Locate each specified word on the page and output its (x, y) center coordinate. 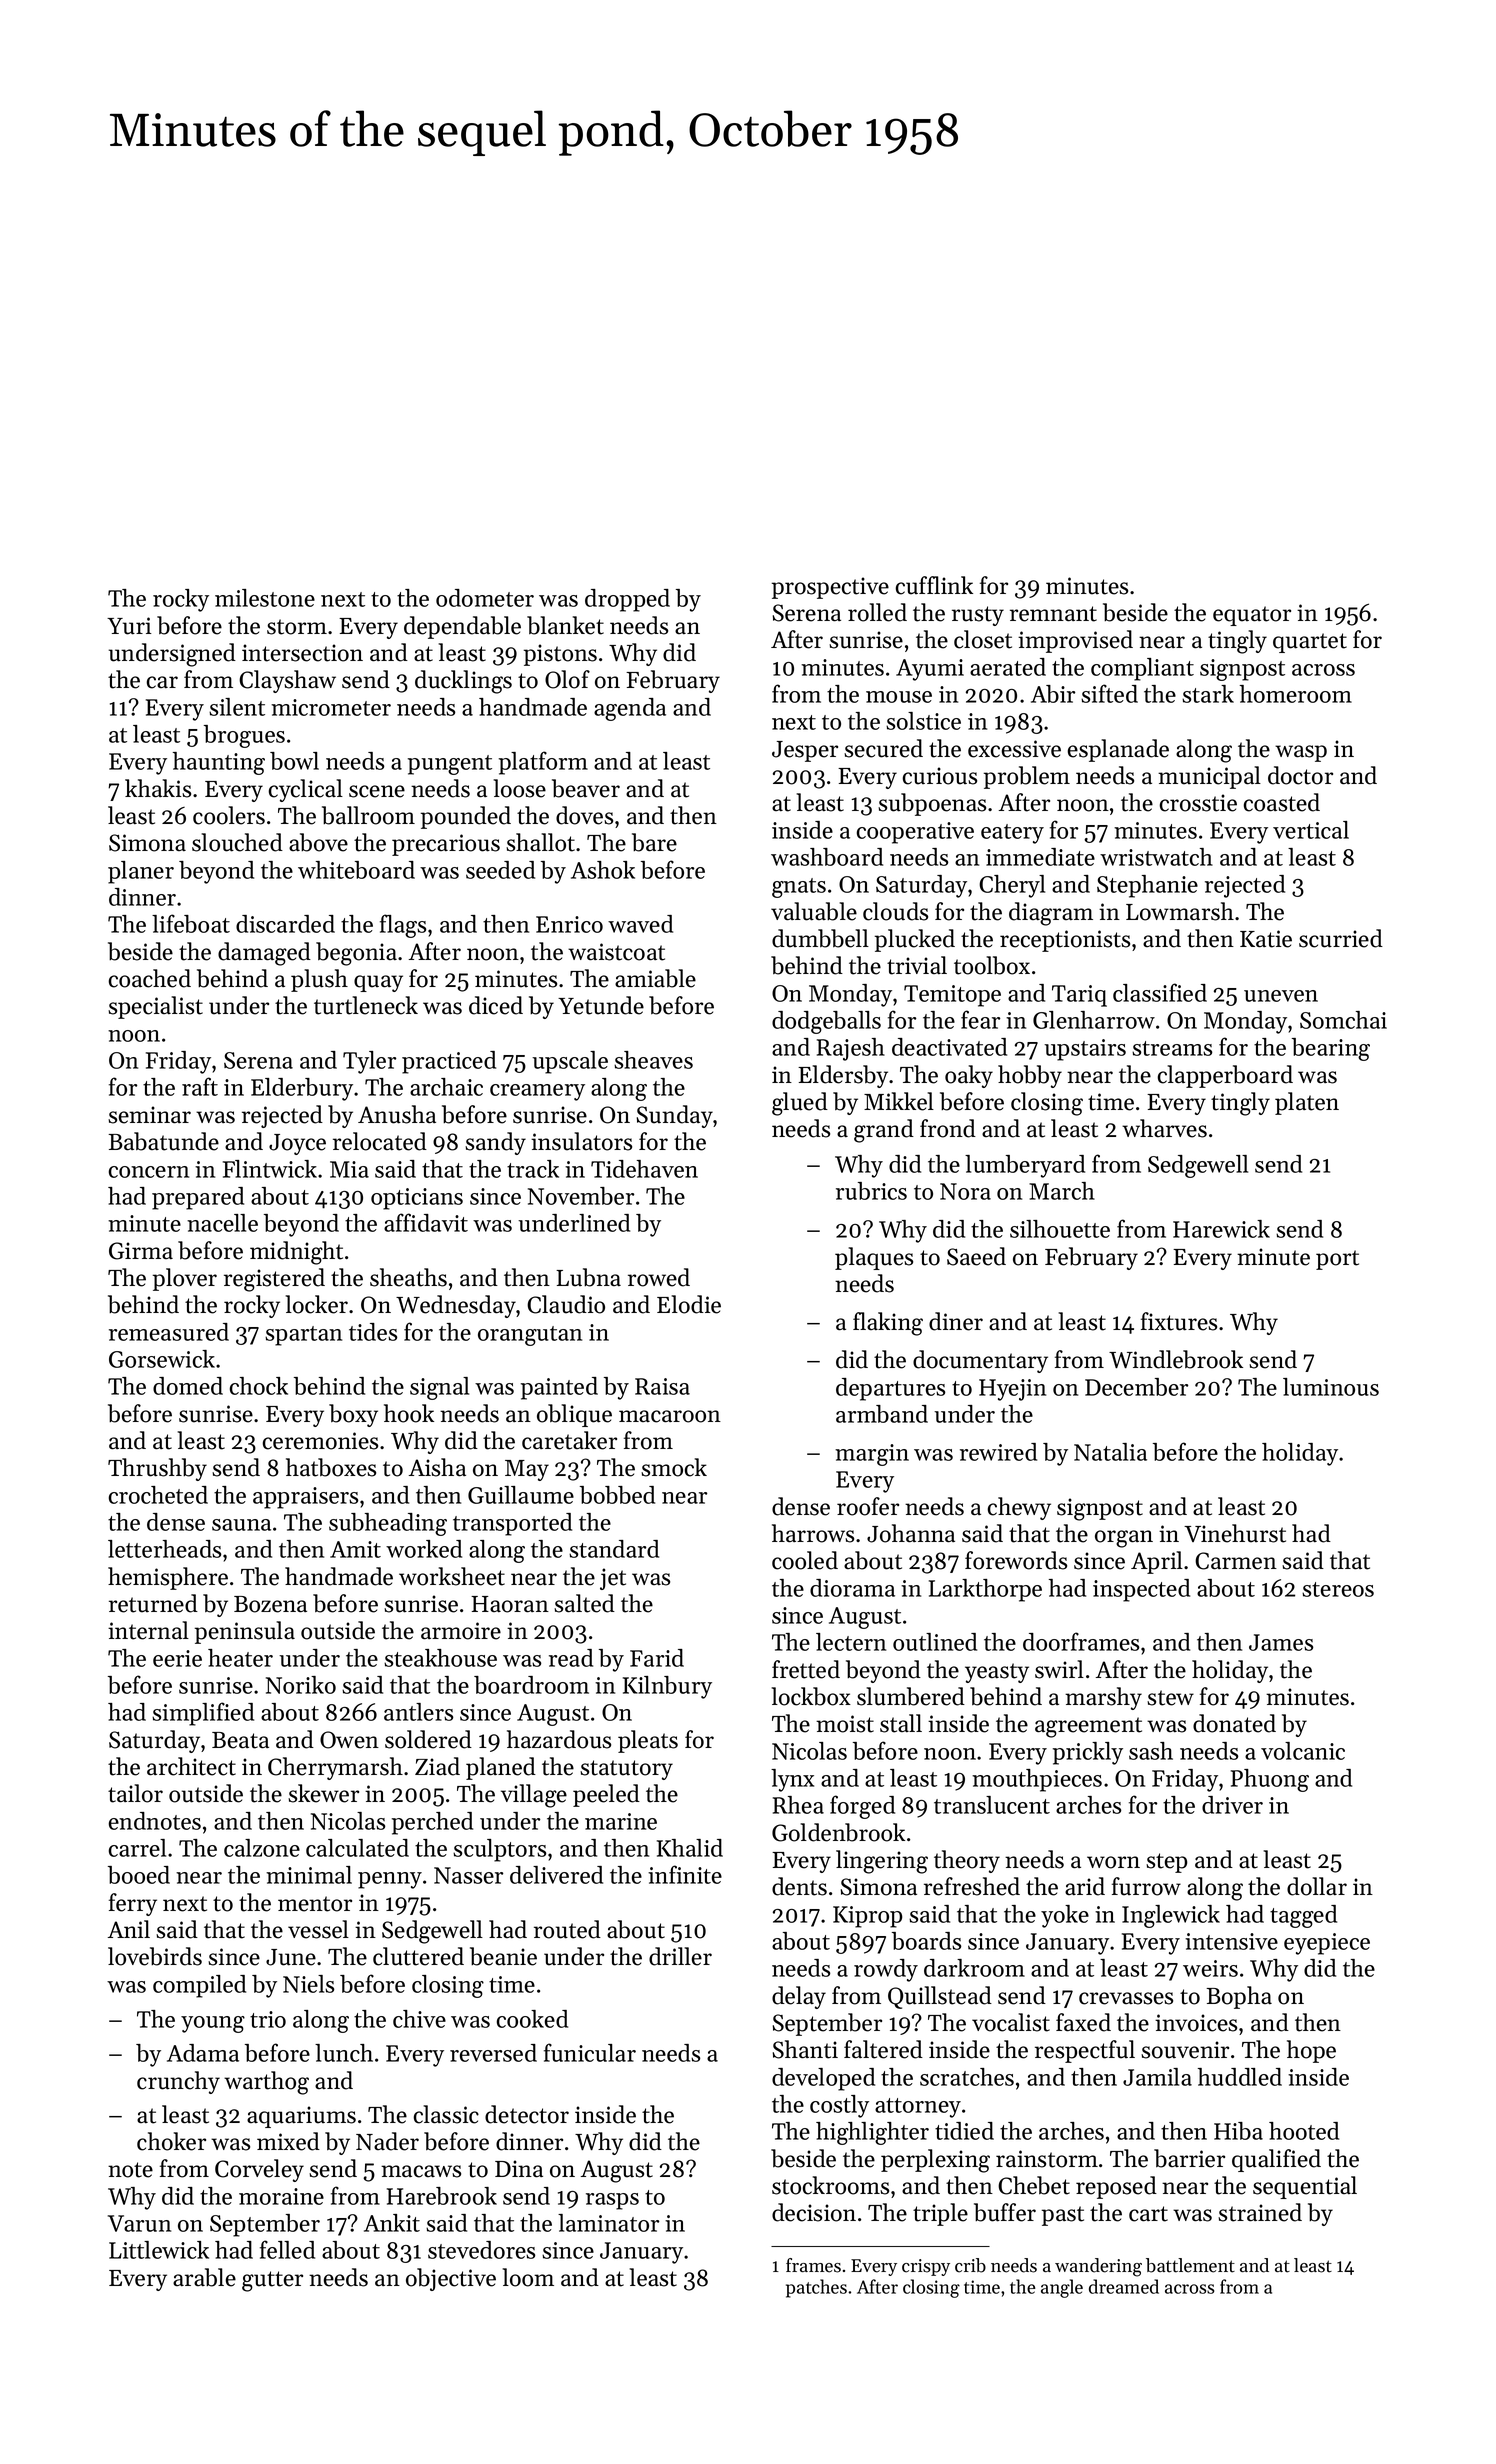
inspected (1141, 1590)
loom (528, 2277)
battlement (1190, 2265)
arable (204, 2277)
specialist (155, 1007)
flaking (888, 1324)
